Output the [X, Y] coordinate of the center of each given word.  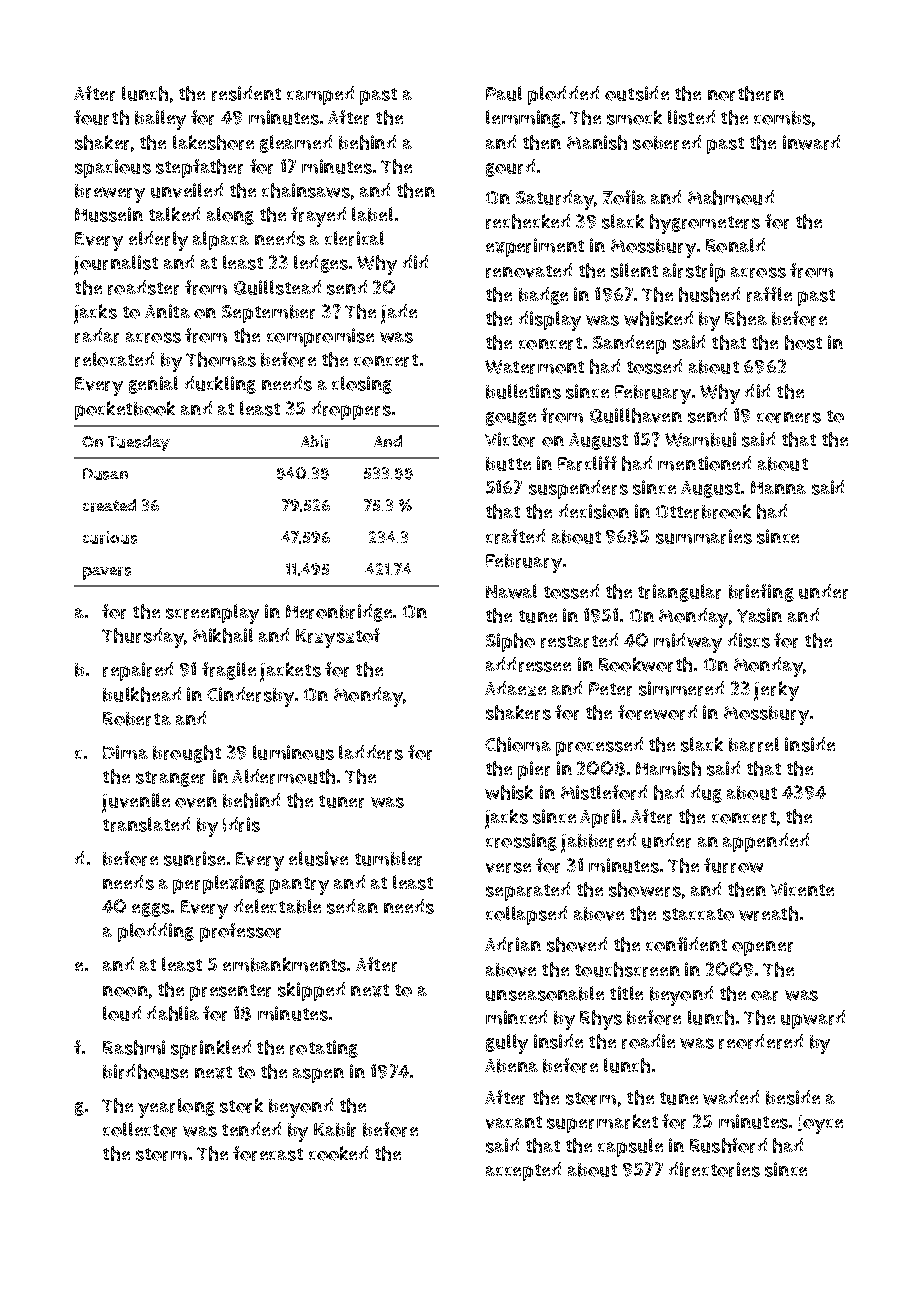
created [109, 505]
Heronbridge [339, 613]
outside [637, 93]
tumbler [388, 858]
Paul [504, 93]
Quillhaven [636, 415]
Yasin [759, 615]
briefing [761, 593]
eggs [151, 910]
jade [399, 314]
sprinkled [211, 1049]
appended [766, 842]
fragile [229, 671]
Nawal [511, 591]
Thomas [221, 359]
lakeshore [213, 142]
